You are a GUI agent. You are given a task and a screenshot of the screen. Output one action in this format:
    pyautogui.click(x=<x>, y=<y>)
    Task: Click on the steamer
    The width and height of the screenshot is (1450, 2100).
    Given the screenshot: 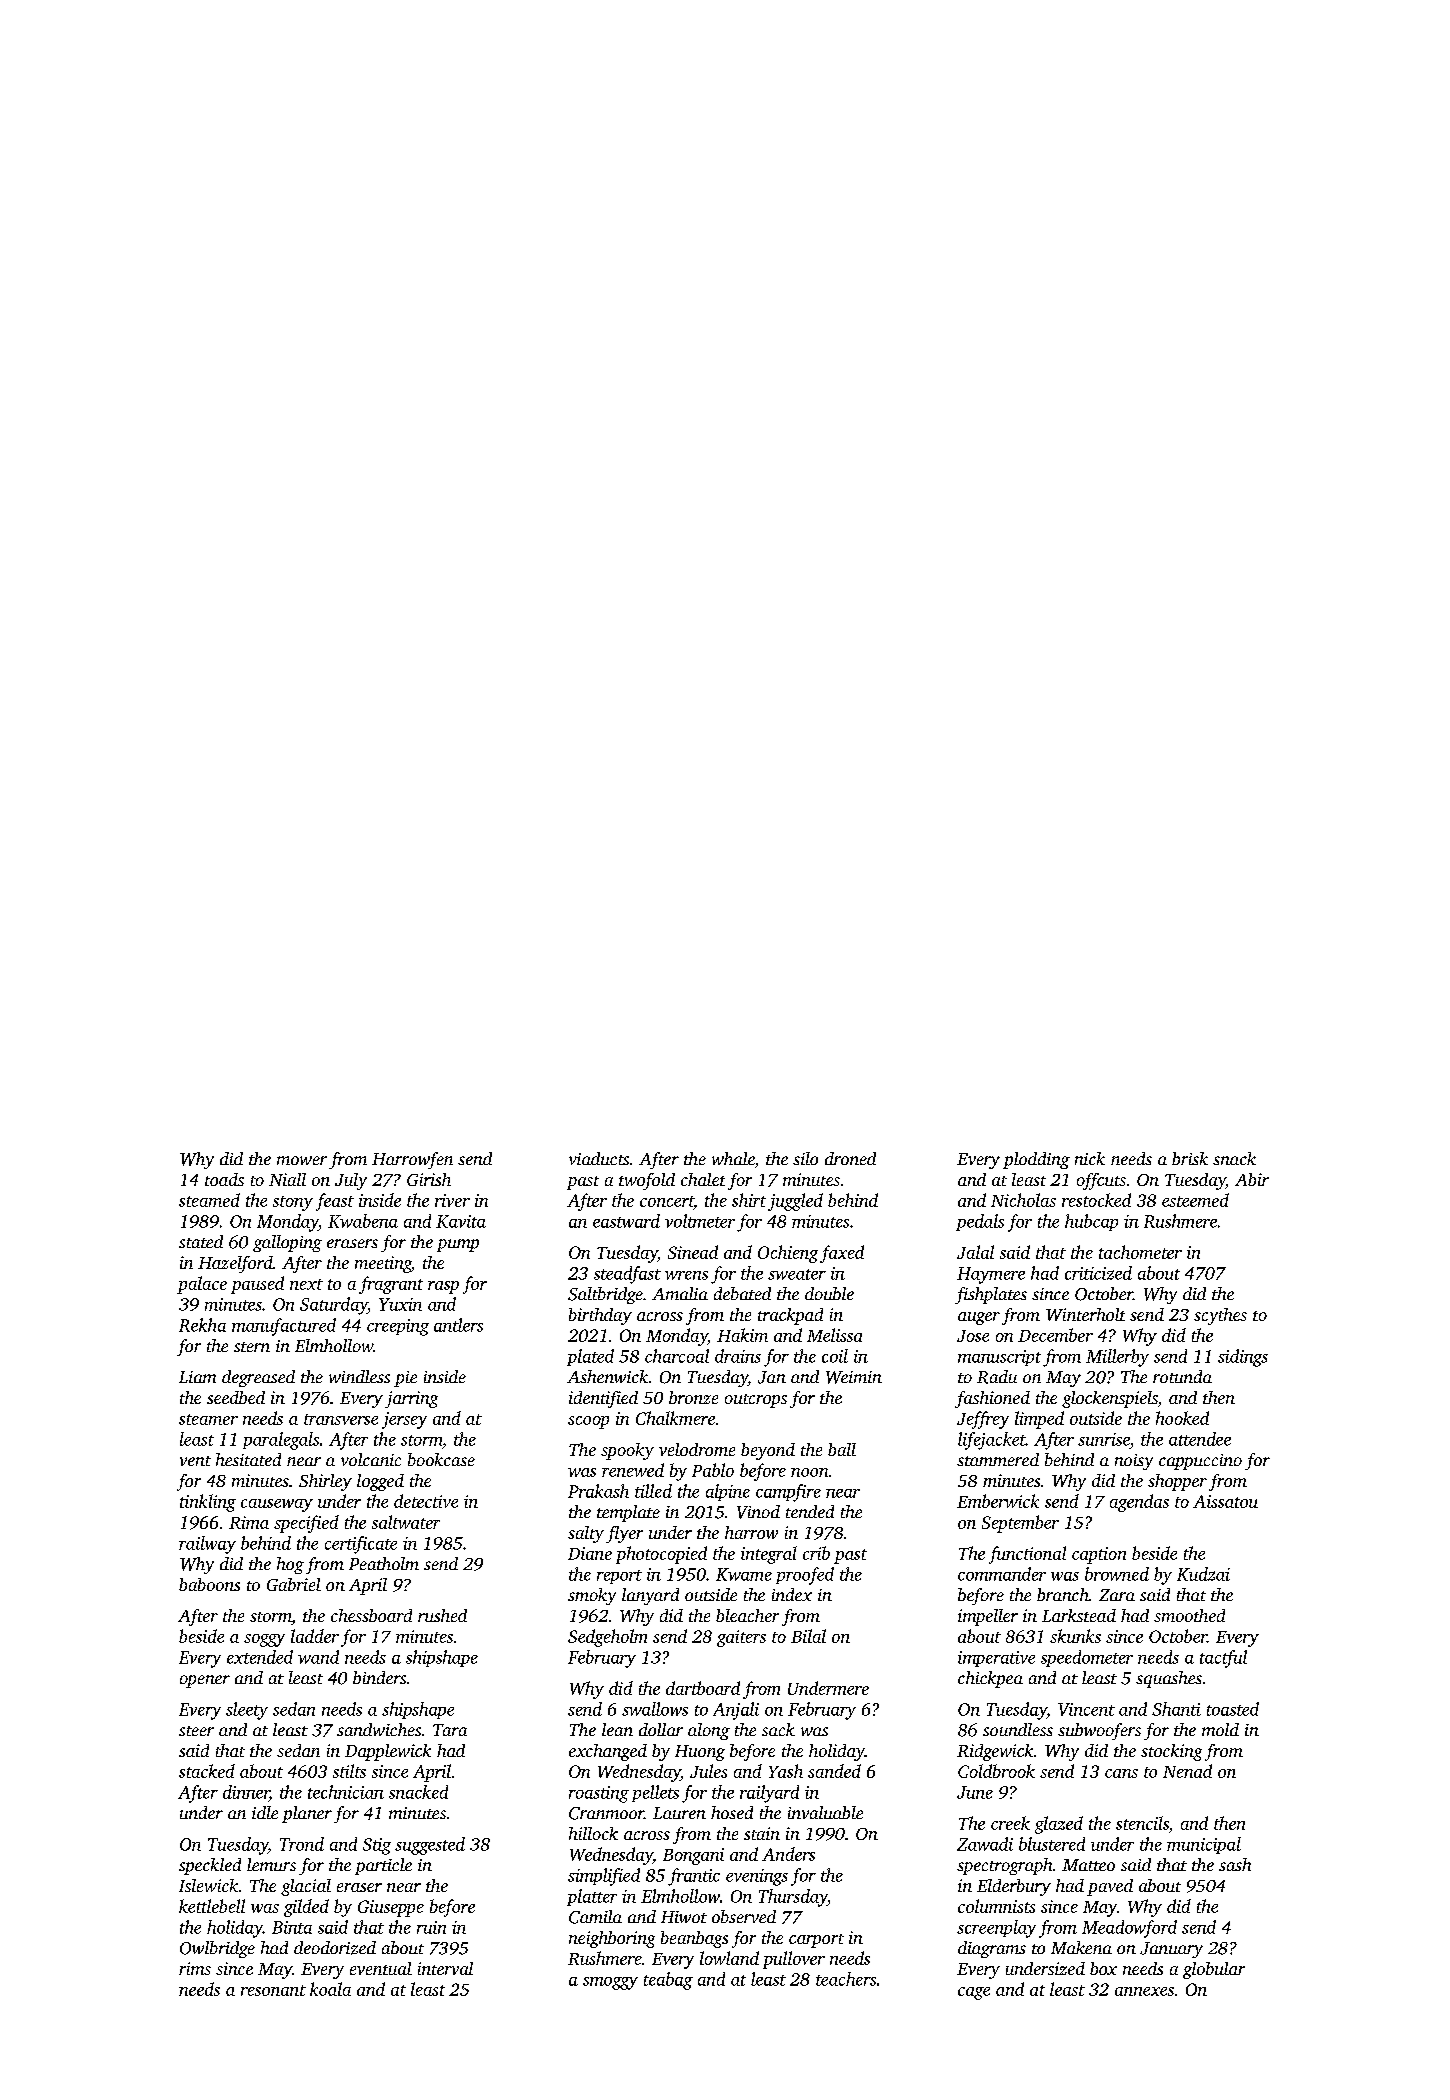 What is the action you would take?
    pyautogui.click(x=208, y=1419)
